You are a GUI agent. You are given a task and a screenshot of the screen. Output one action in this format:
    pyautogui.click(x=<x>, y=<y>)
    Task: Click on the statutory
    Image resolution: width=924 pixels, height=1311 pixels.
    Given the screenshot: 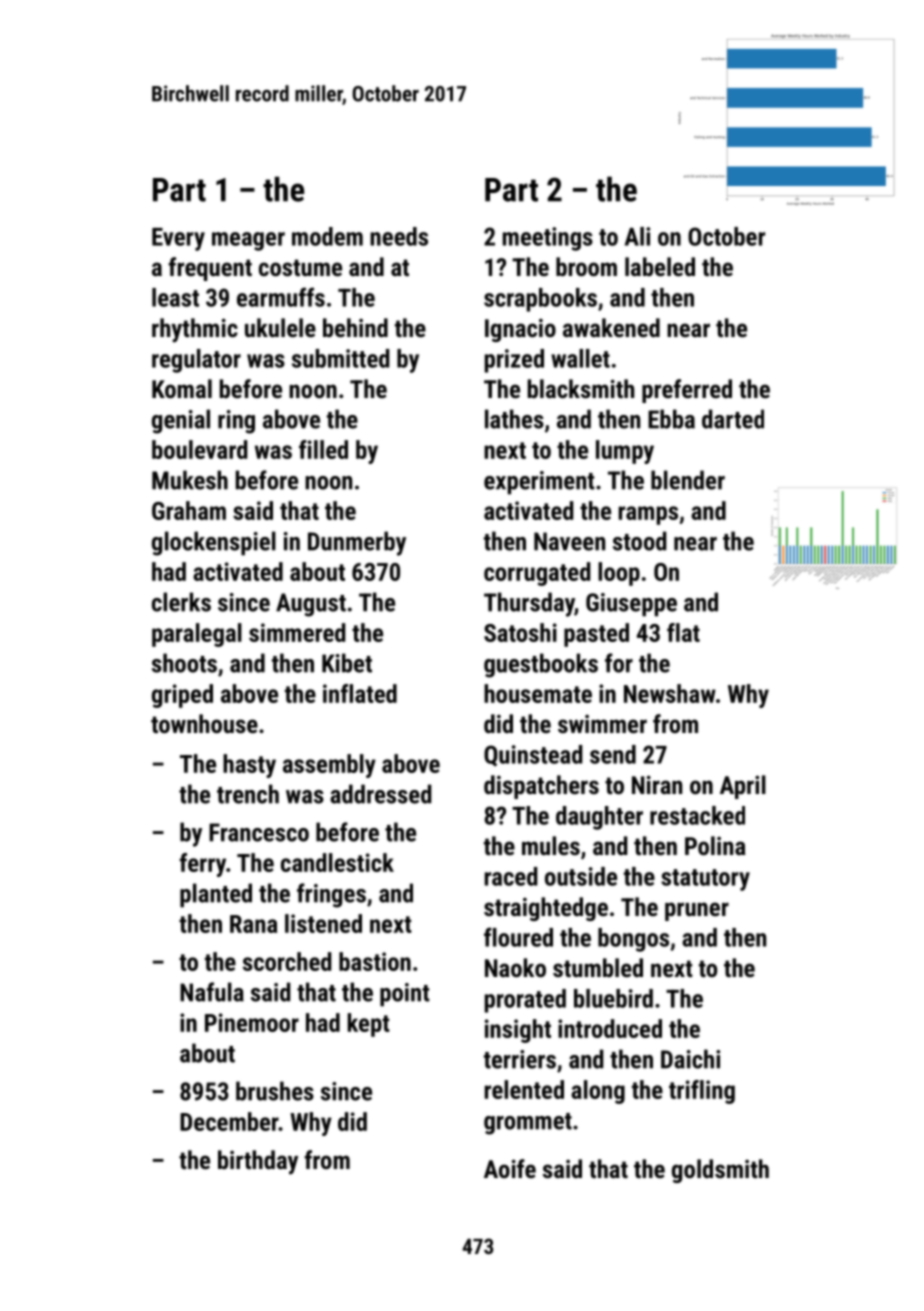 What is the action you would take?
    pyautogui.click(x=705, y=880)
